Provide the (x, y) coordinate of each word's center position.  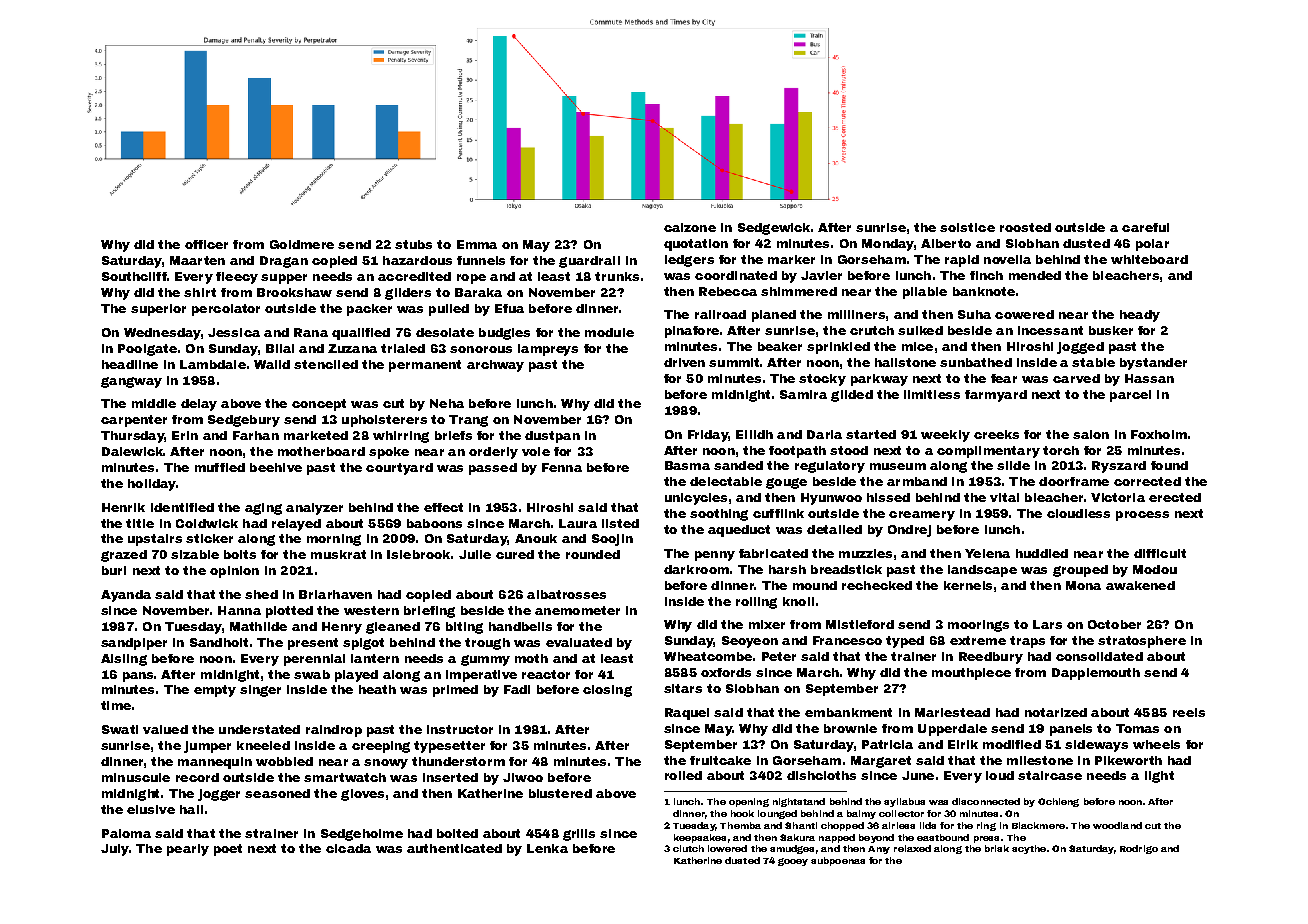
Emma (477, 244)
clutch (688, 848)
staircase (1050, 775)
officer (206, 244)
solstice (967, 227)
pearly (188, 850)
